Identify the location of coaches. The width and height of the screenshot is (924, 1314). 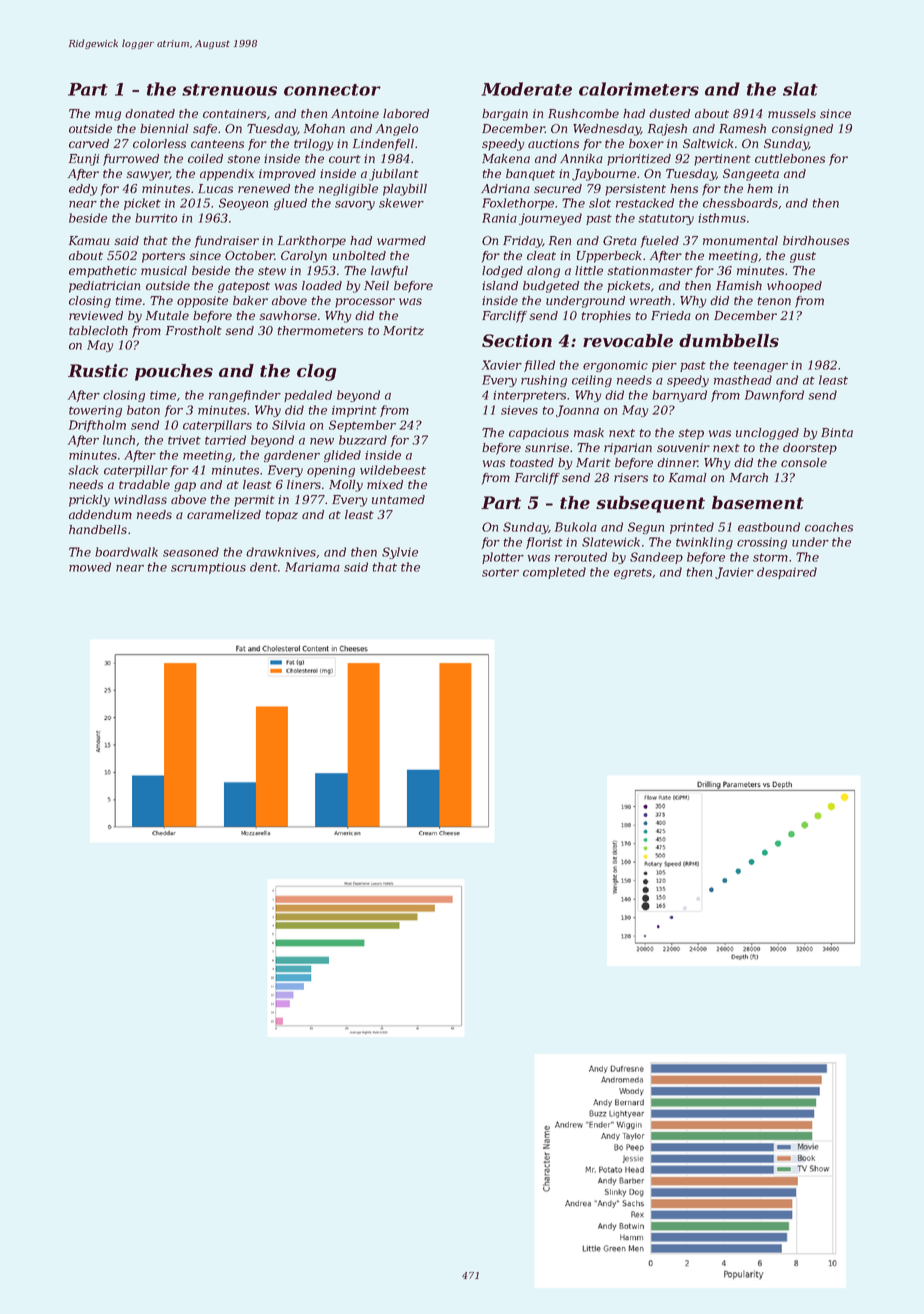
(829, 527).
